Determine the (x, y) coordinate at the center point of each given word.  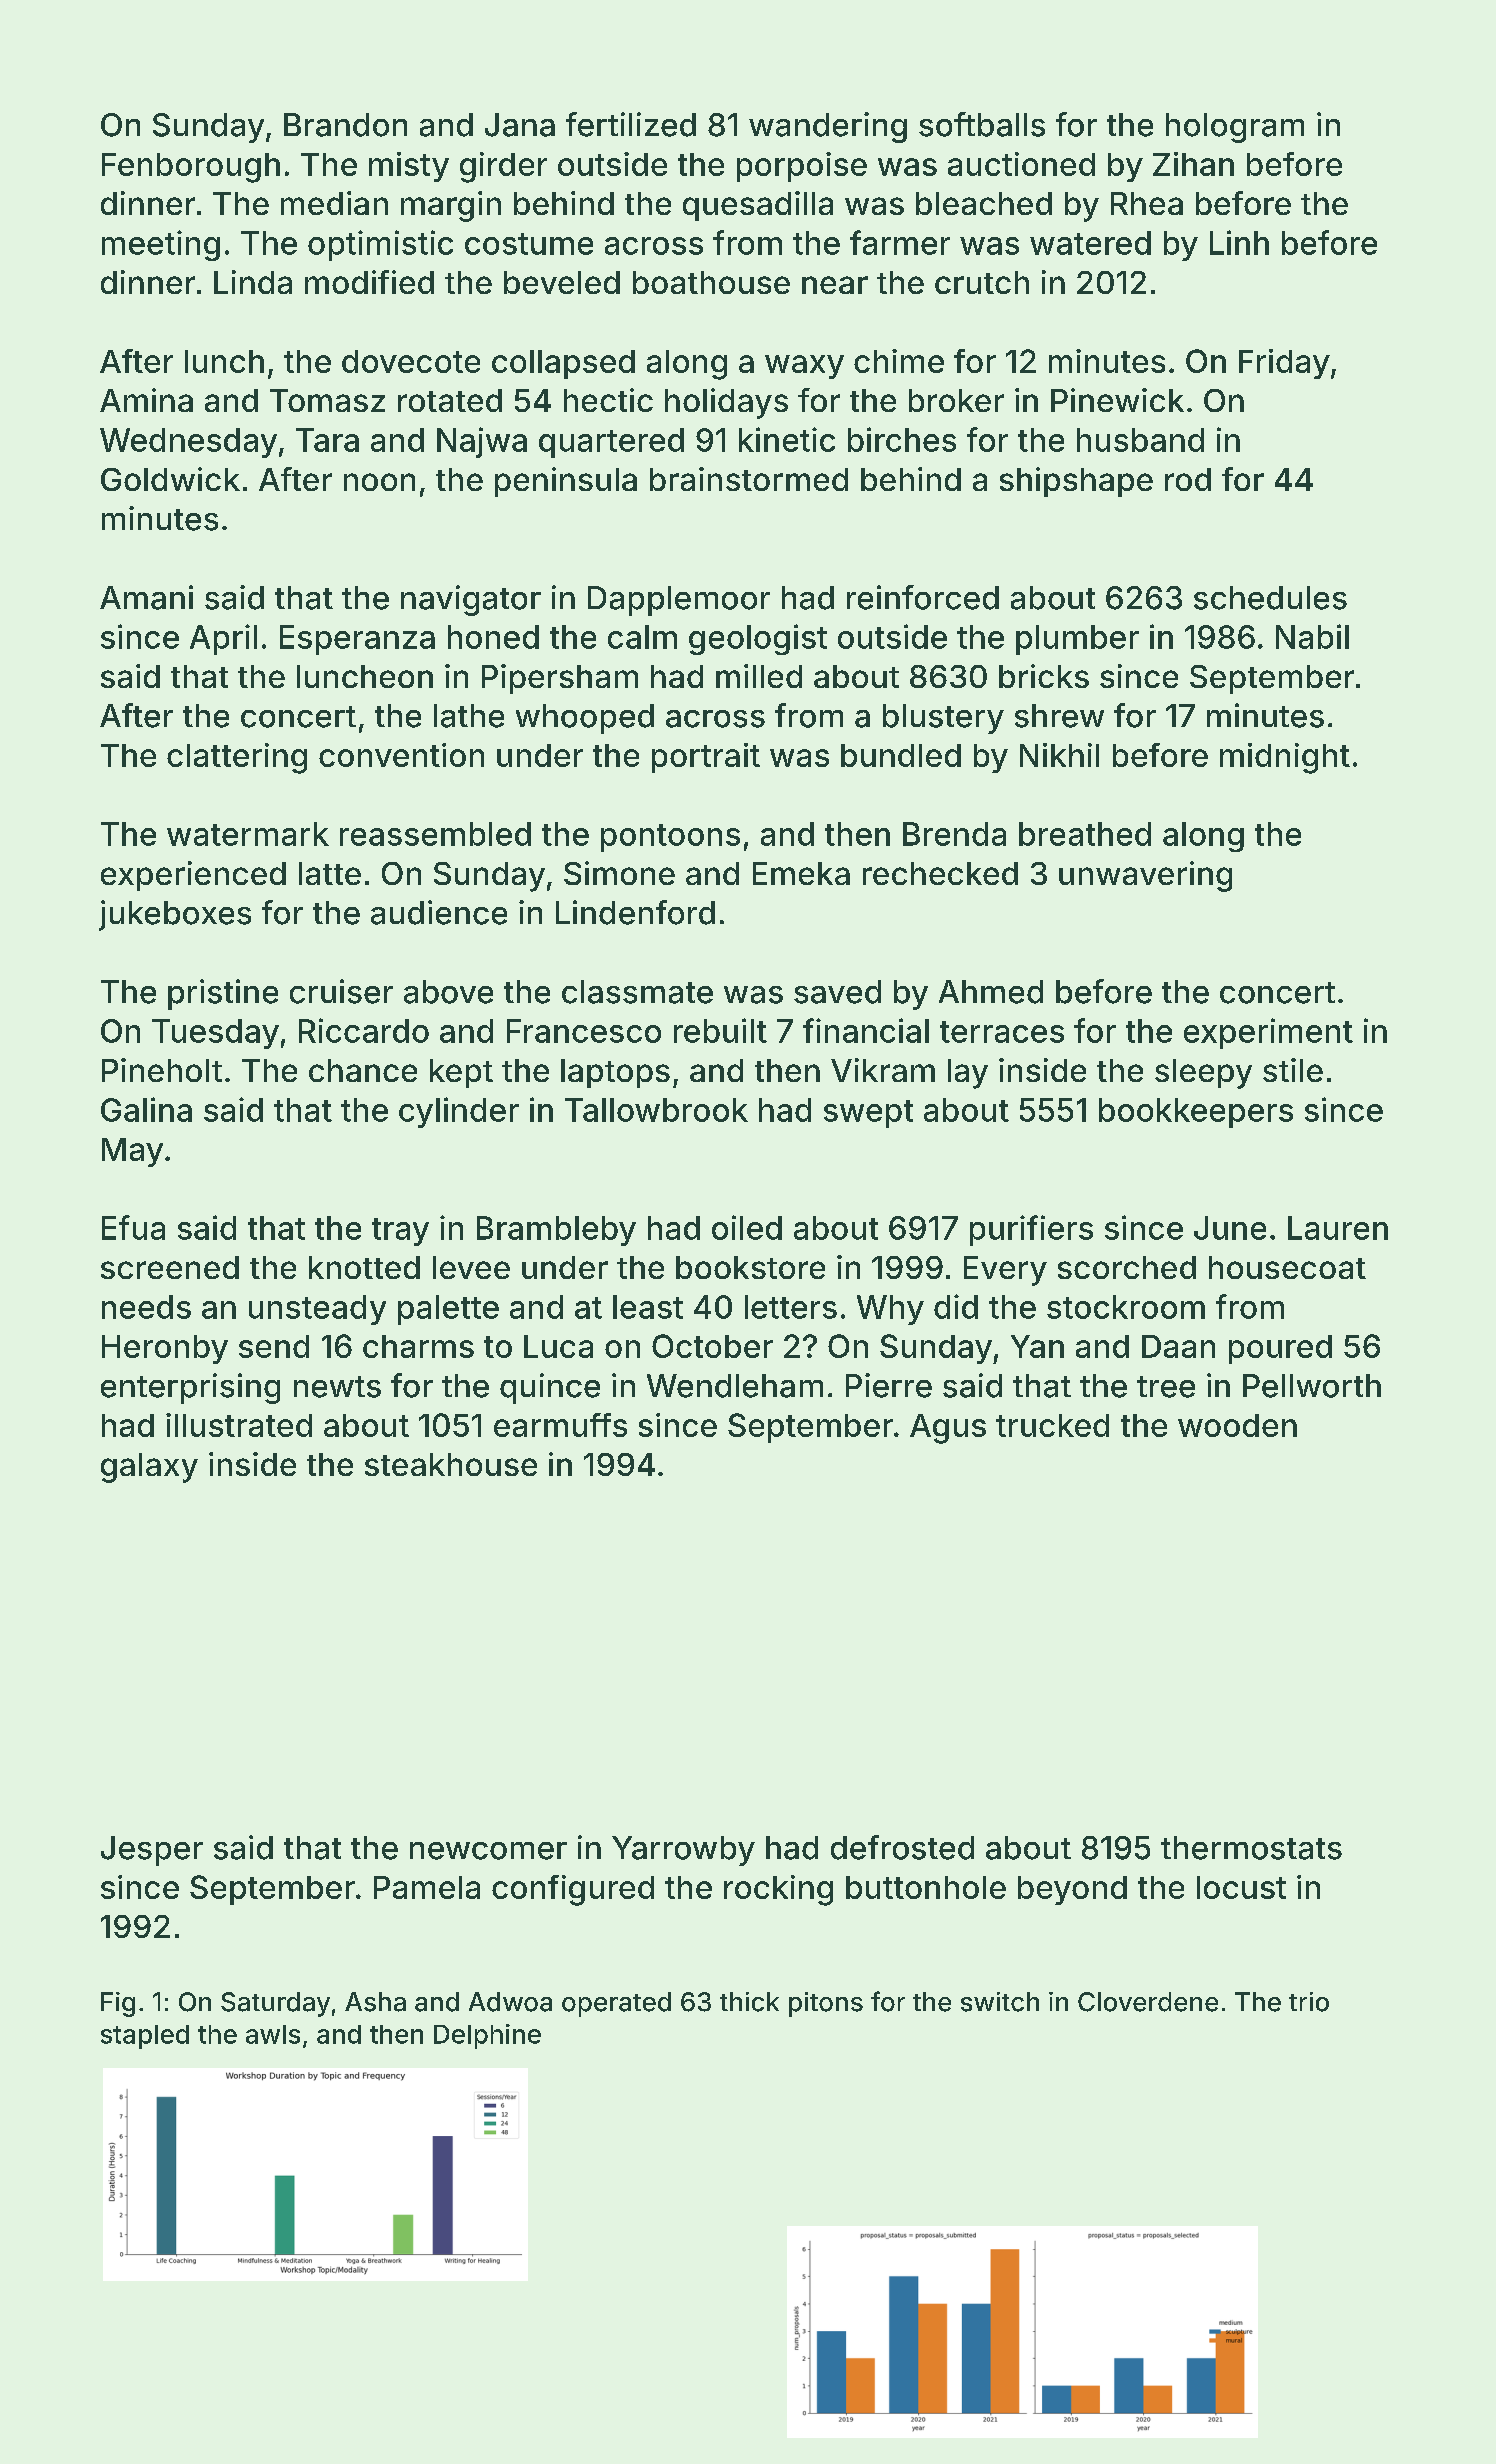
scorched (1127, 1267)
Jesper (152, 1851)
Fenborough (191, 168)
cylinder (459, 1112)
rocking (778, 1890)
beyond (1072, 1890)
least (648, 1307)
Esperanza (357, 640)
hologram (1235, 128)
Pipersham (560, 679)
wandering (828, 127)
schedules (1270, 598)
